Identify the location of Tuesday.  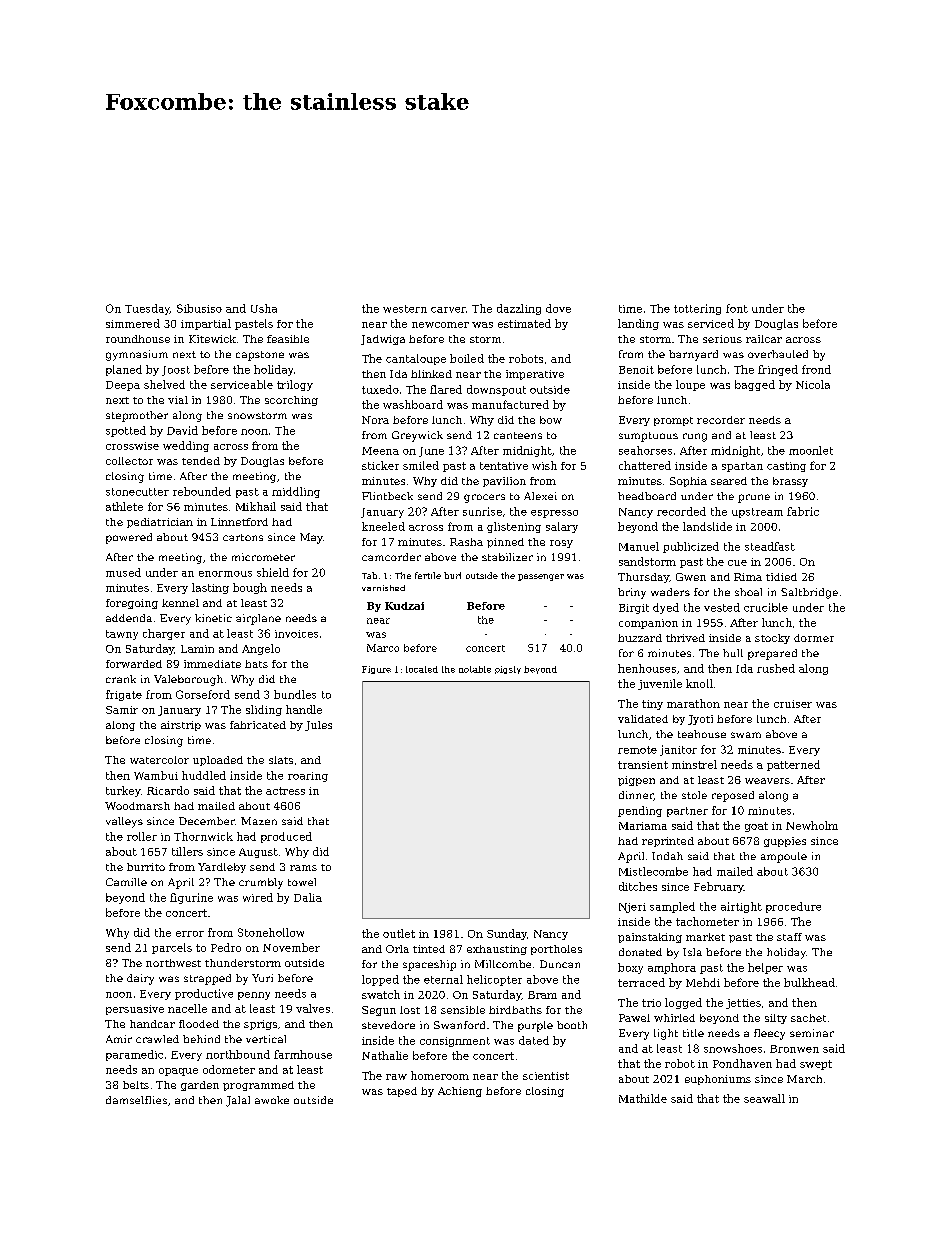
(147, 309).
